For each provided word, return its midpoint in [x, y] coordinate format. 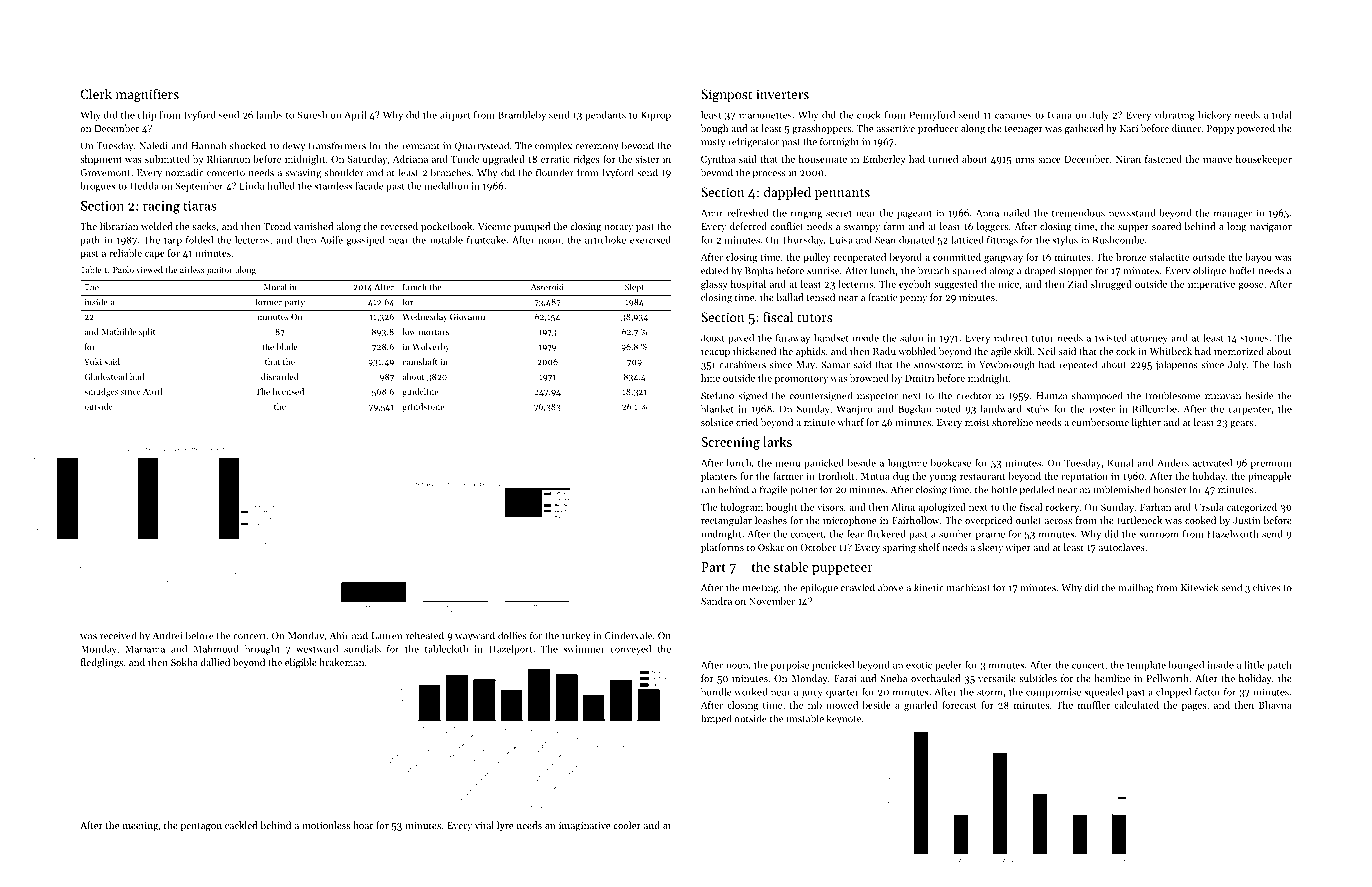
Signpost [727, 95]
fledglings [102, 663]
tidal [1281, 115]
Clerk [96, 93]
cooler [627, 825]
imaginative [584, 827]
